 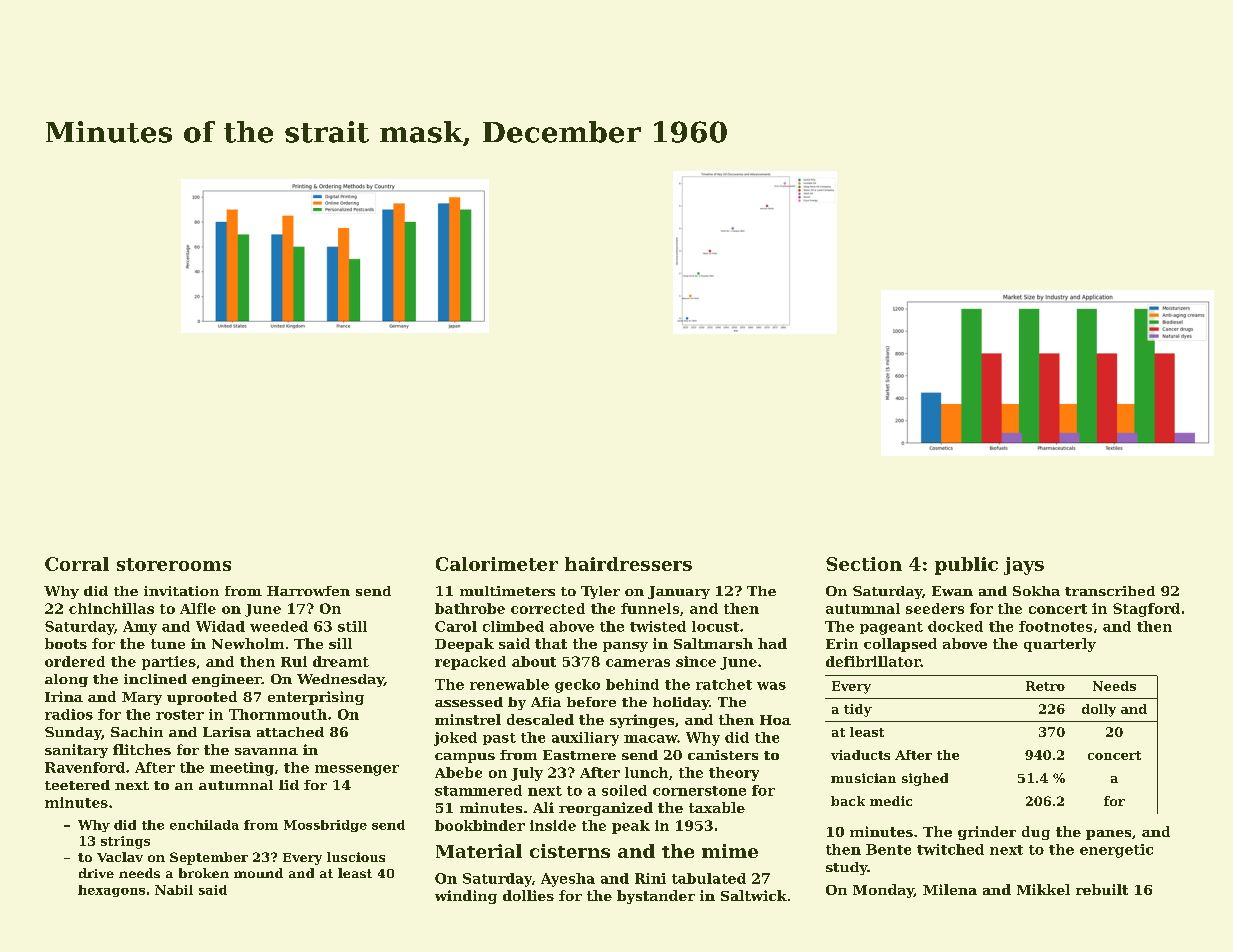 What do you see at coordinates (950, 889) in the screenshot?
I see `Milena` at bounding box center [950, 889].
